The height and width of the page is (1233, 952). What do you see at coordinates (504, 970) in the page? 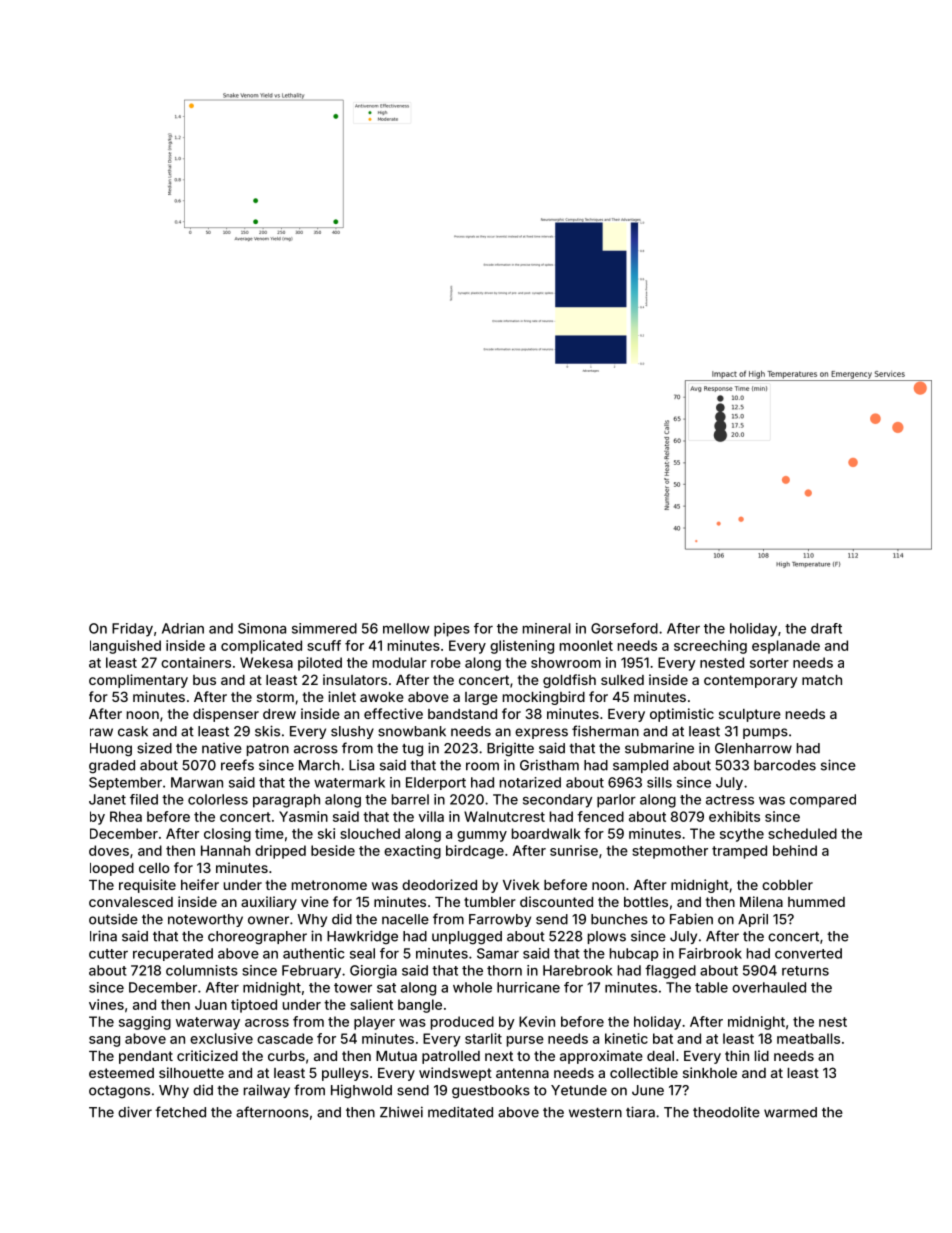
I see `thorn` at bounding box center [504, 970].
